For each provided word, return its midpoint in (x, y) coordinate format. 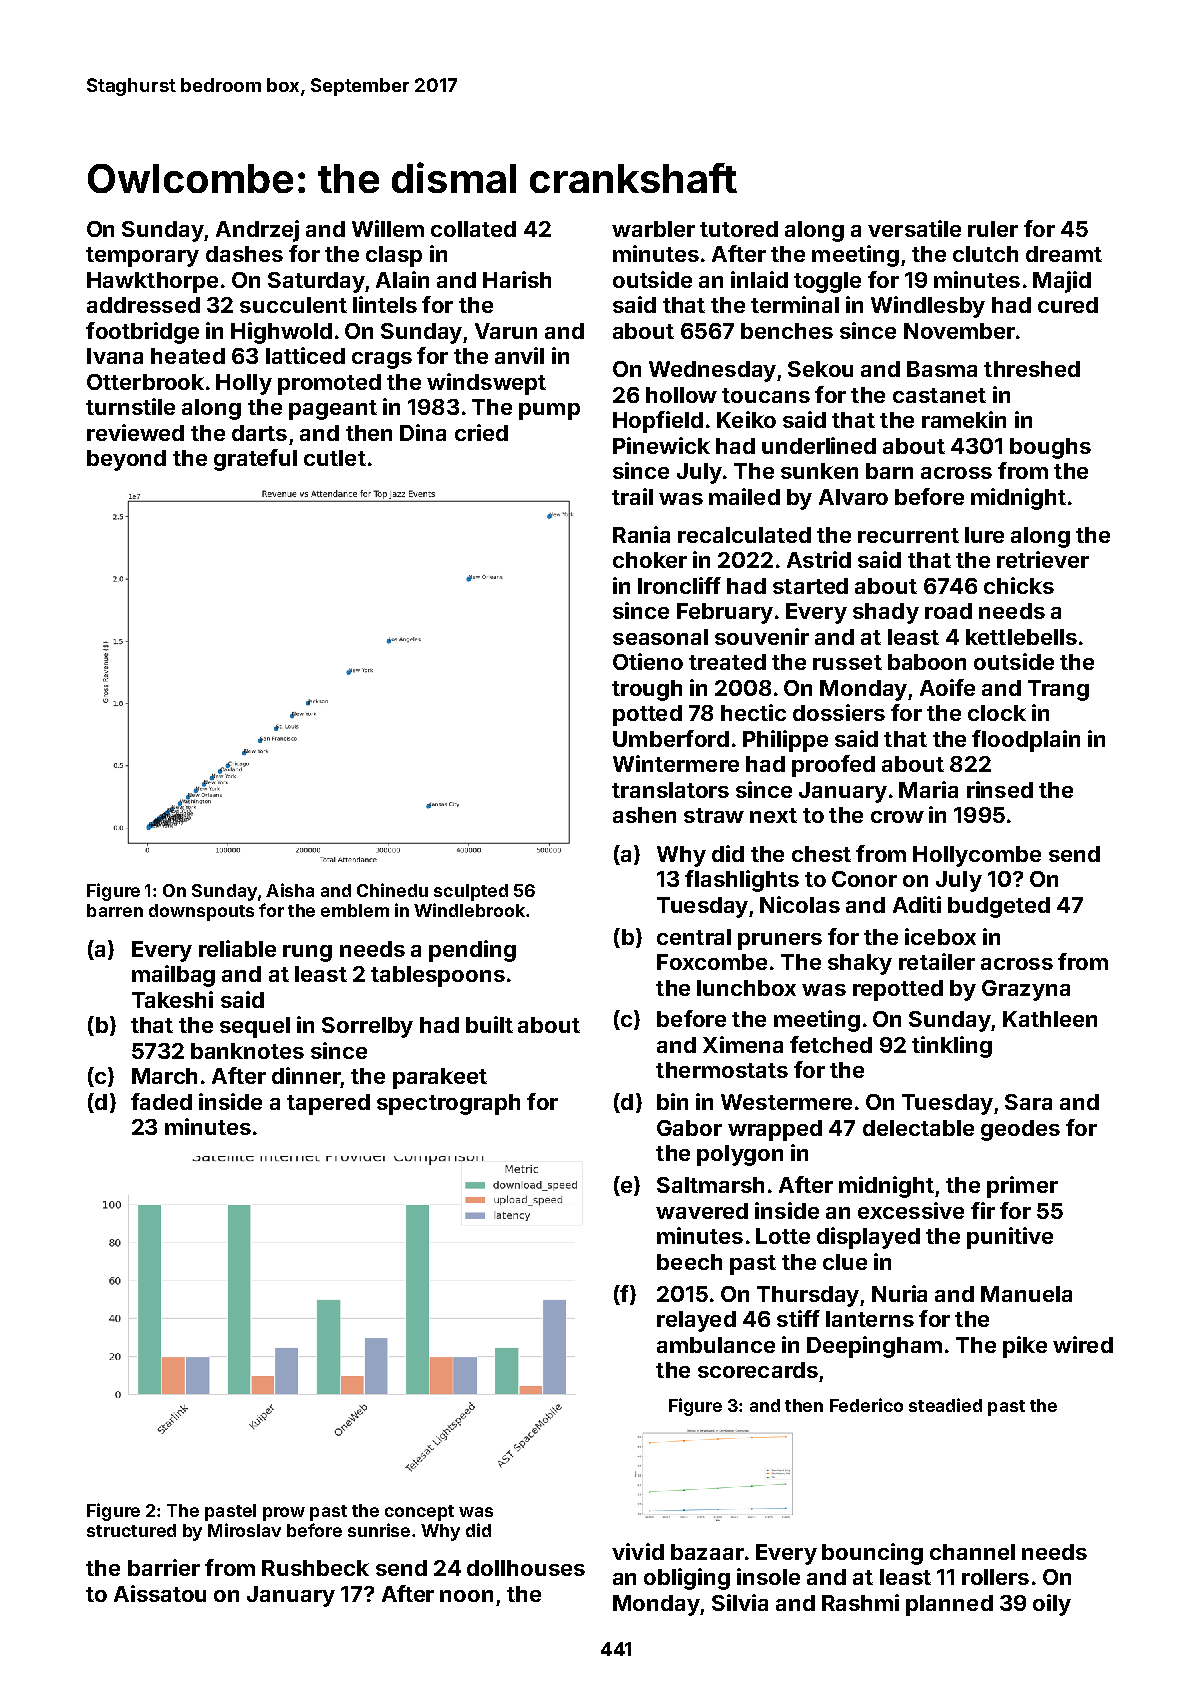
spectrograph (448, 1104)
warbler (653, 229)
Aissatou (160, 1593)
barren (115, 910)
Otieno (648, 661)
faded (161, 1101)
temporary (142, 257)
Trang (1058, 690)
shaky (860, 964)
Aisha (290, 890)
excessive (911, 1210)
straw (714, 815)
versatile (914, 228)
